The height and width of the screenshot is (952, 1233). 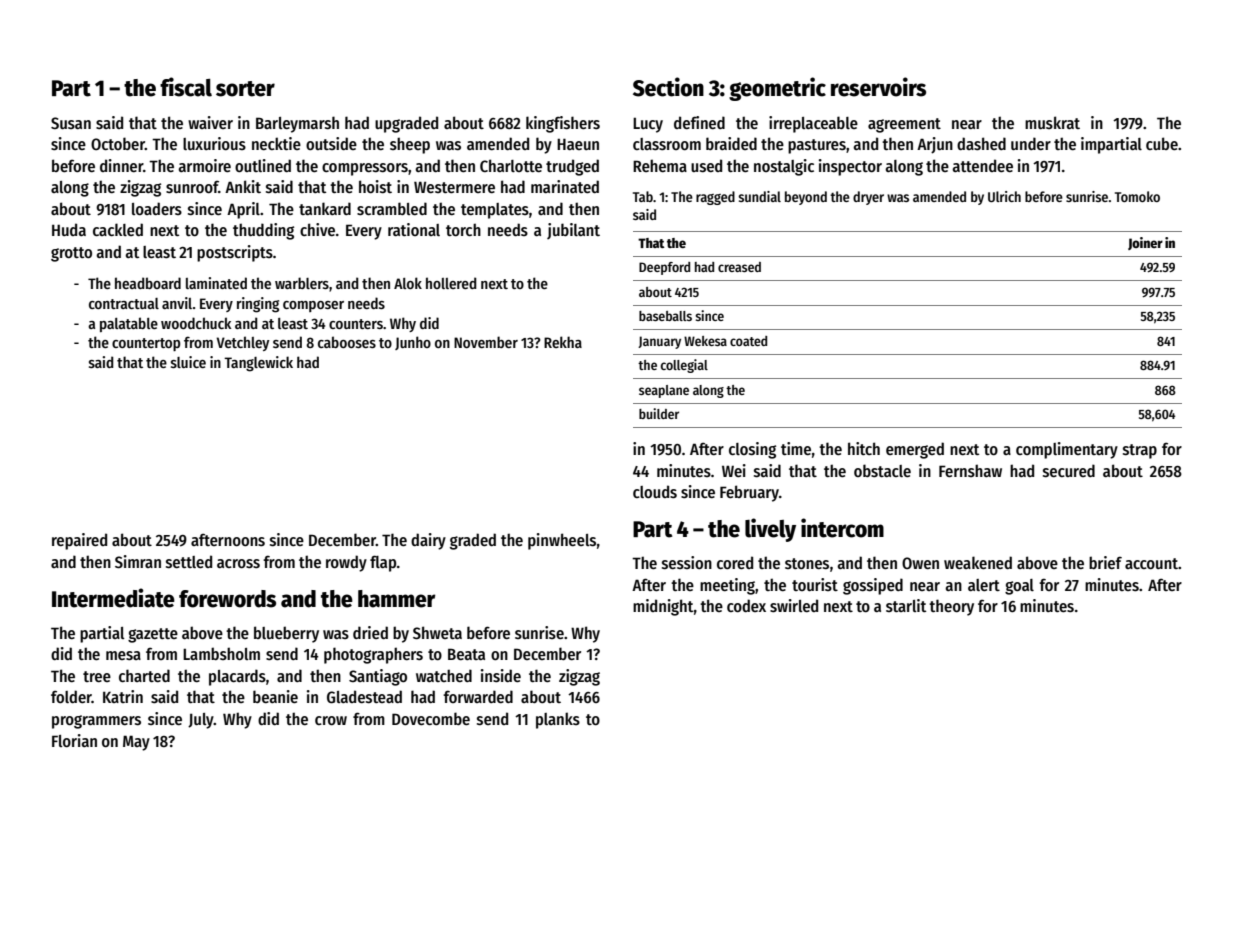 I want to click on complimentary, so click(x=1067, y=450).
